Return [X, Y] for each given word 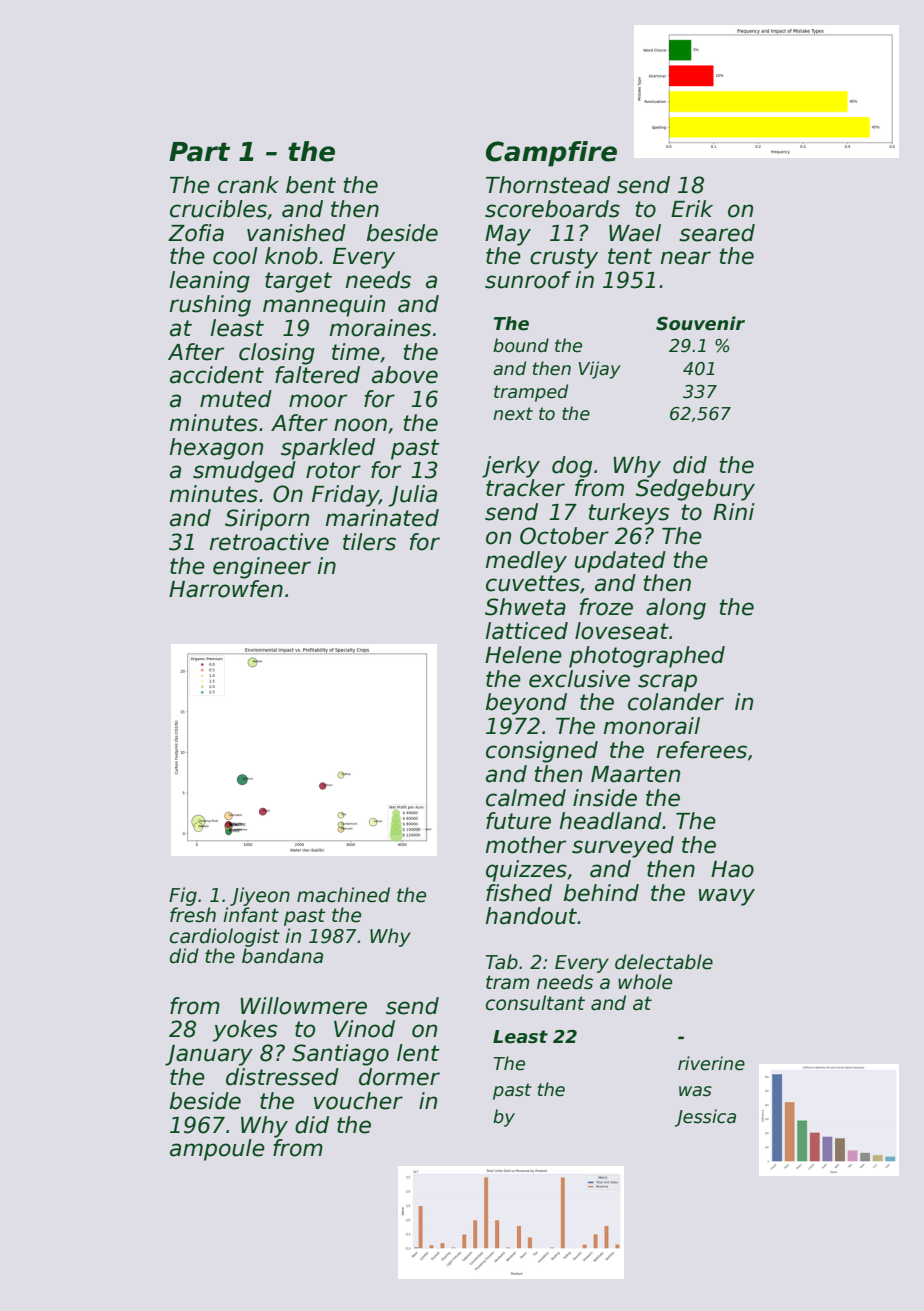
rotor [333, 470]
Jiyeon [260, 896]
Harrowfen [226, 589]
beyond [526, 704]
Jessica [705, 1118]
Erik [692, 208]
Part [199, 152]
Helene [523, 655]
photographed [647, 657]
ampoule [217, 1150]
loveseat [622, 631]
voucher [358, 1101]
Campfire [551, 154]
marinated [382, 518]
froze [606, 607]
